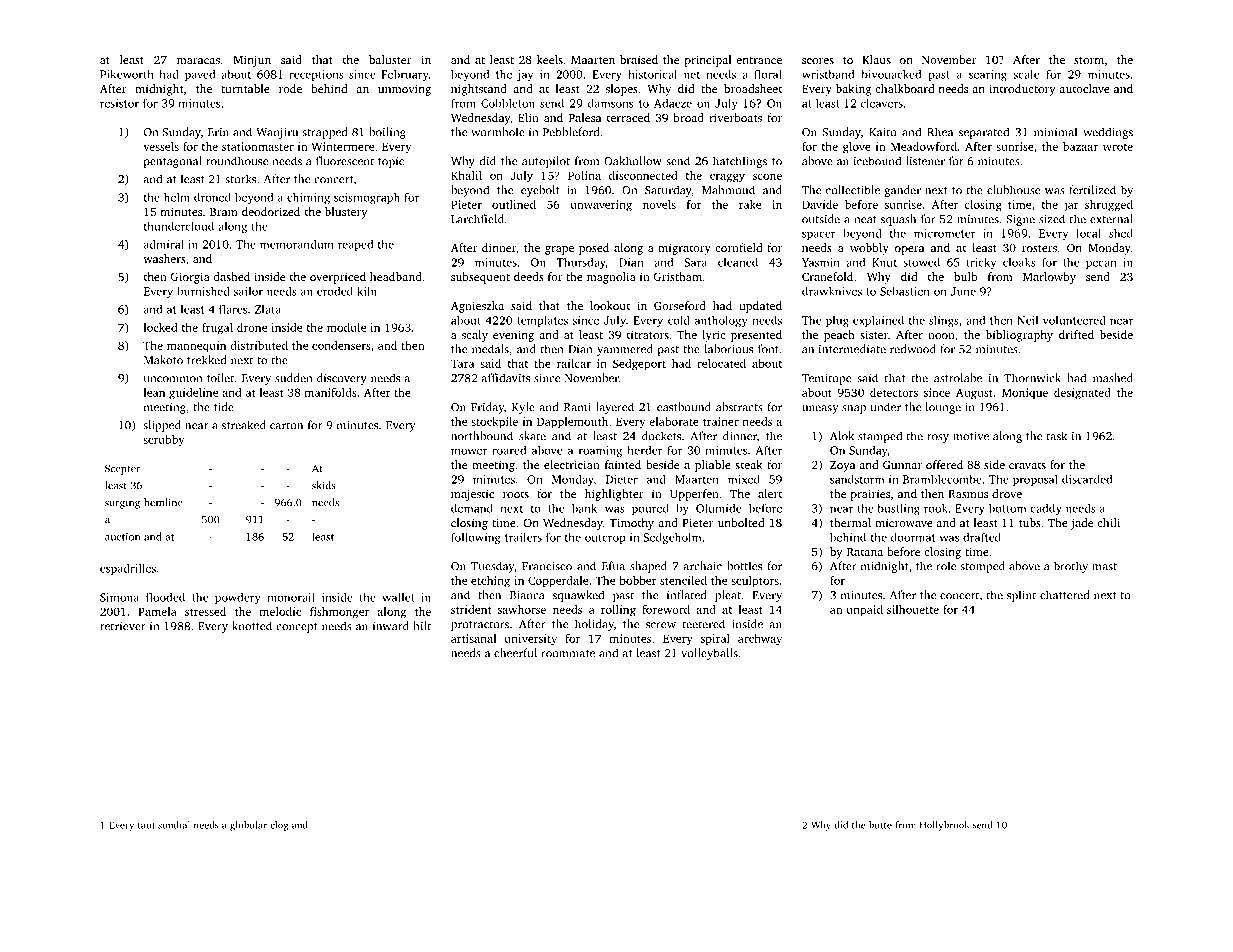  Describe the element at coordinates (279, 826) in the screenshot. I see `clog` at that location.
